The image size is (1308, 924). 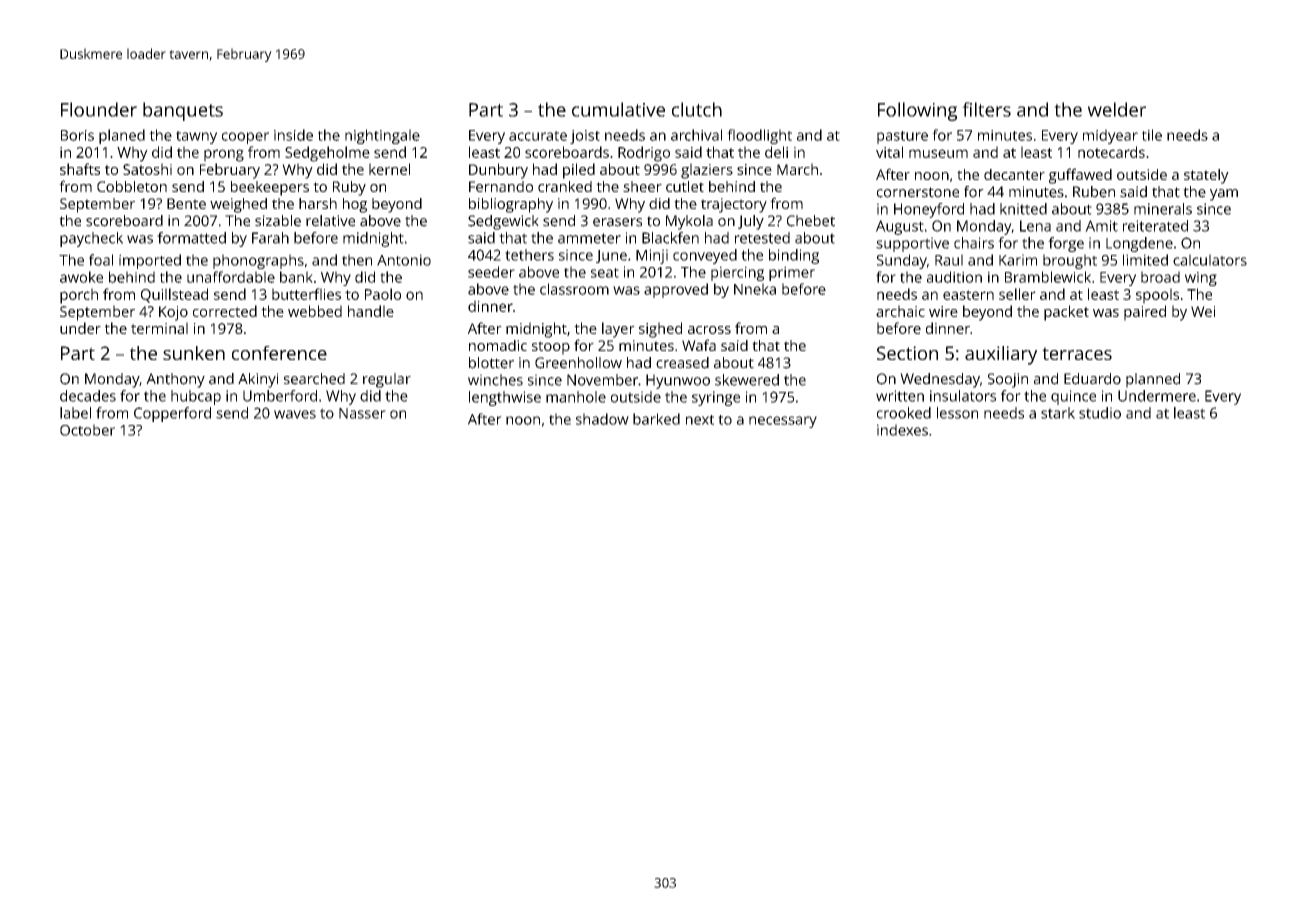 What do you see at coordinates (1224, 195) in the document?
I see `yam` at bounding box center [1224, 195].
